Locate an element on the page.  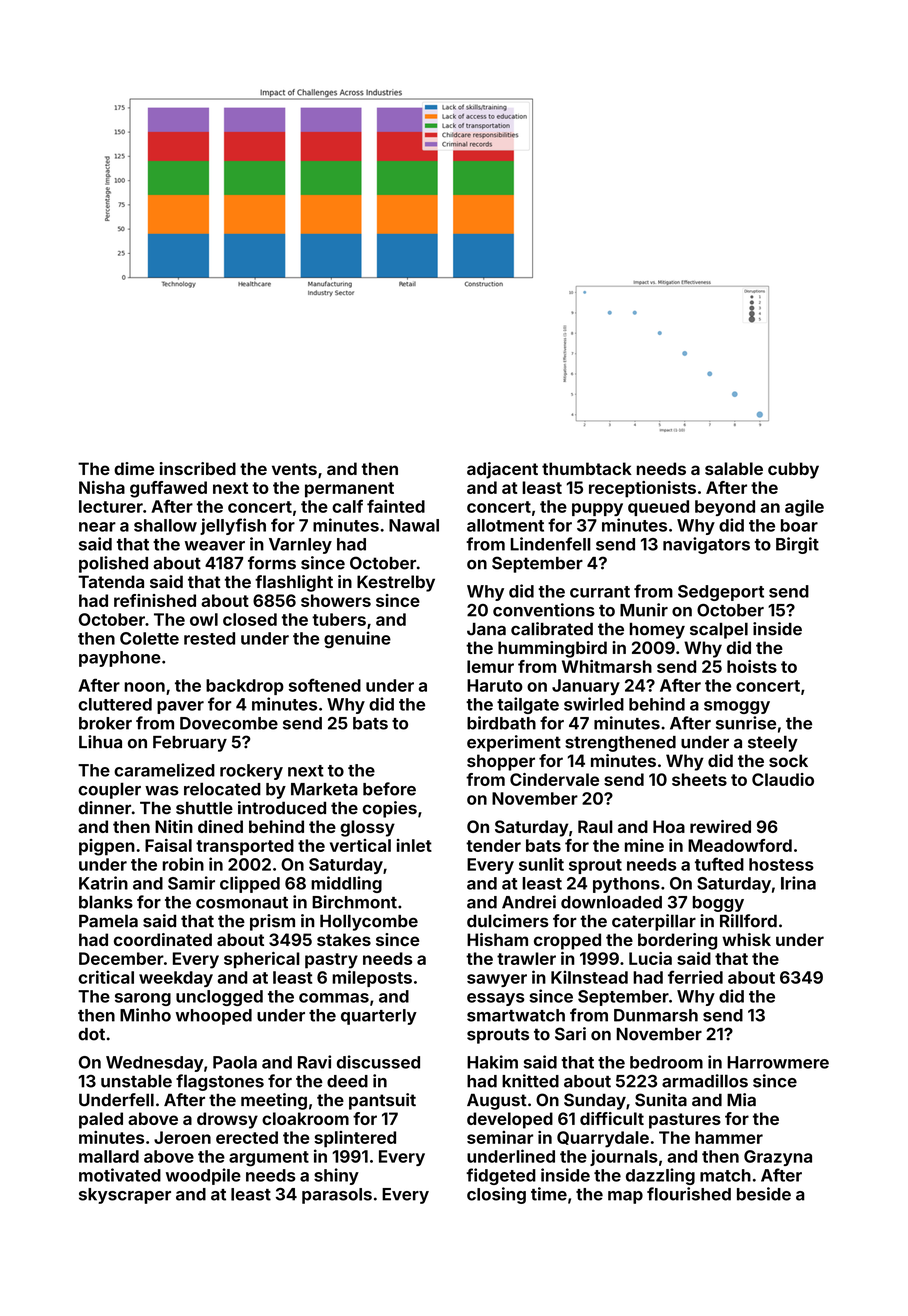
Hollycombe is located at coordinates (369, 922).
